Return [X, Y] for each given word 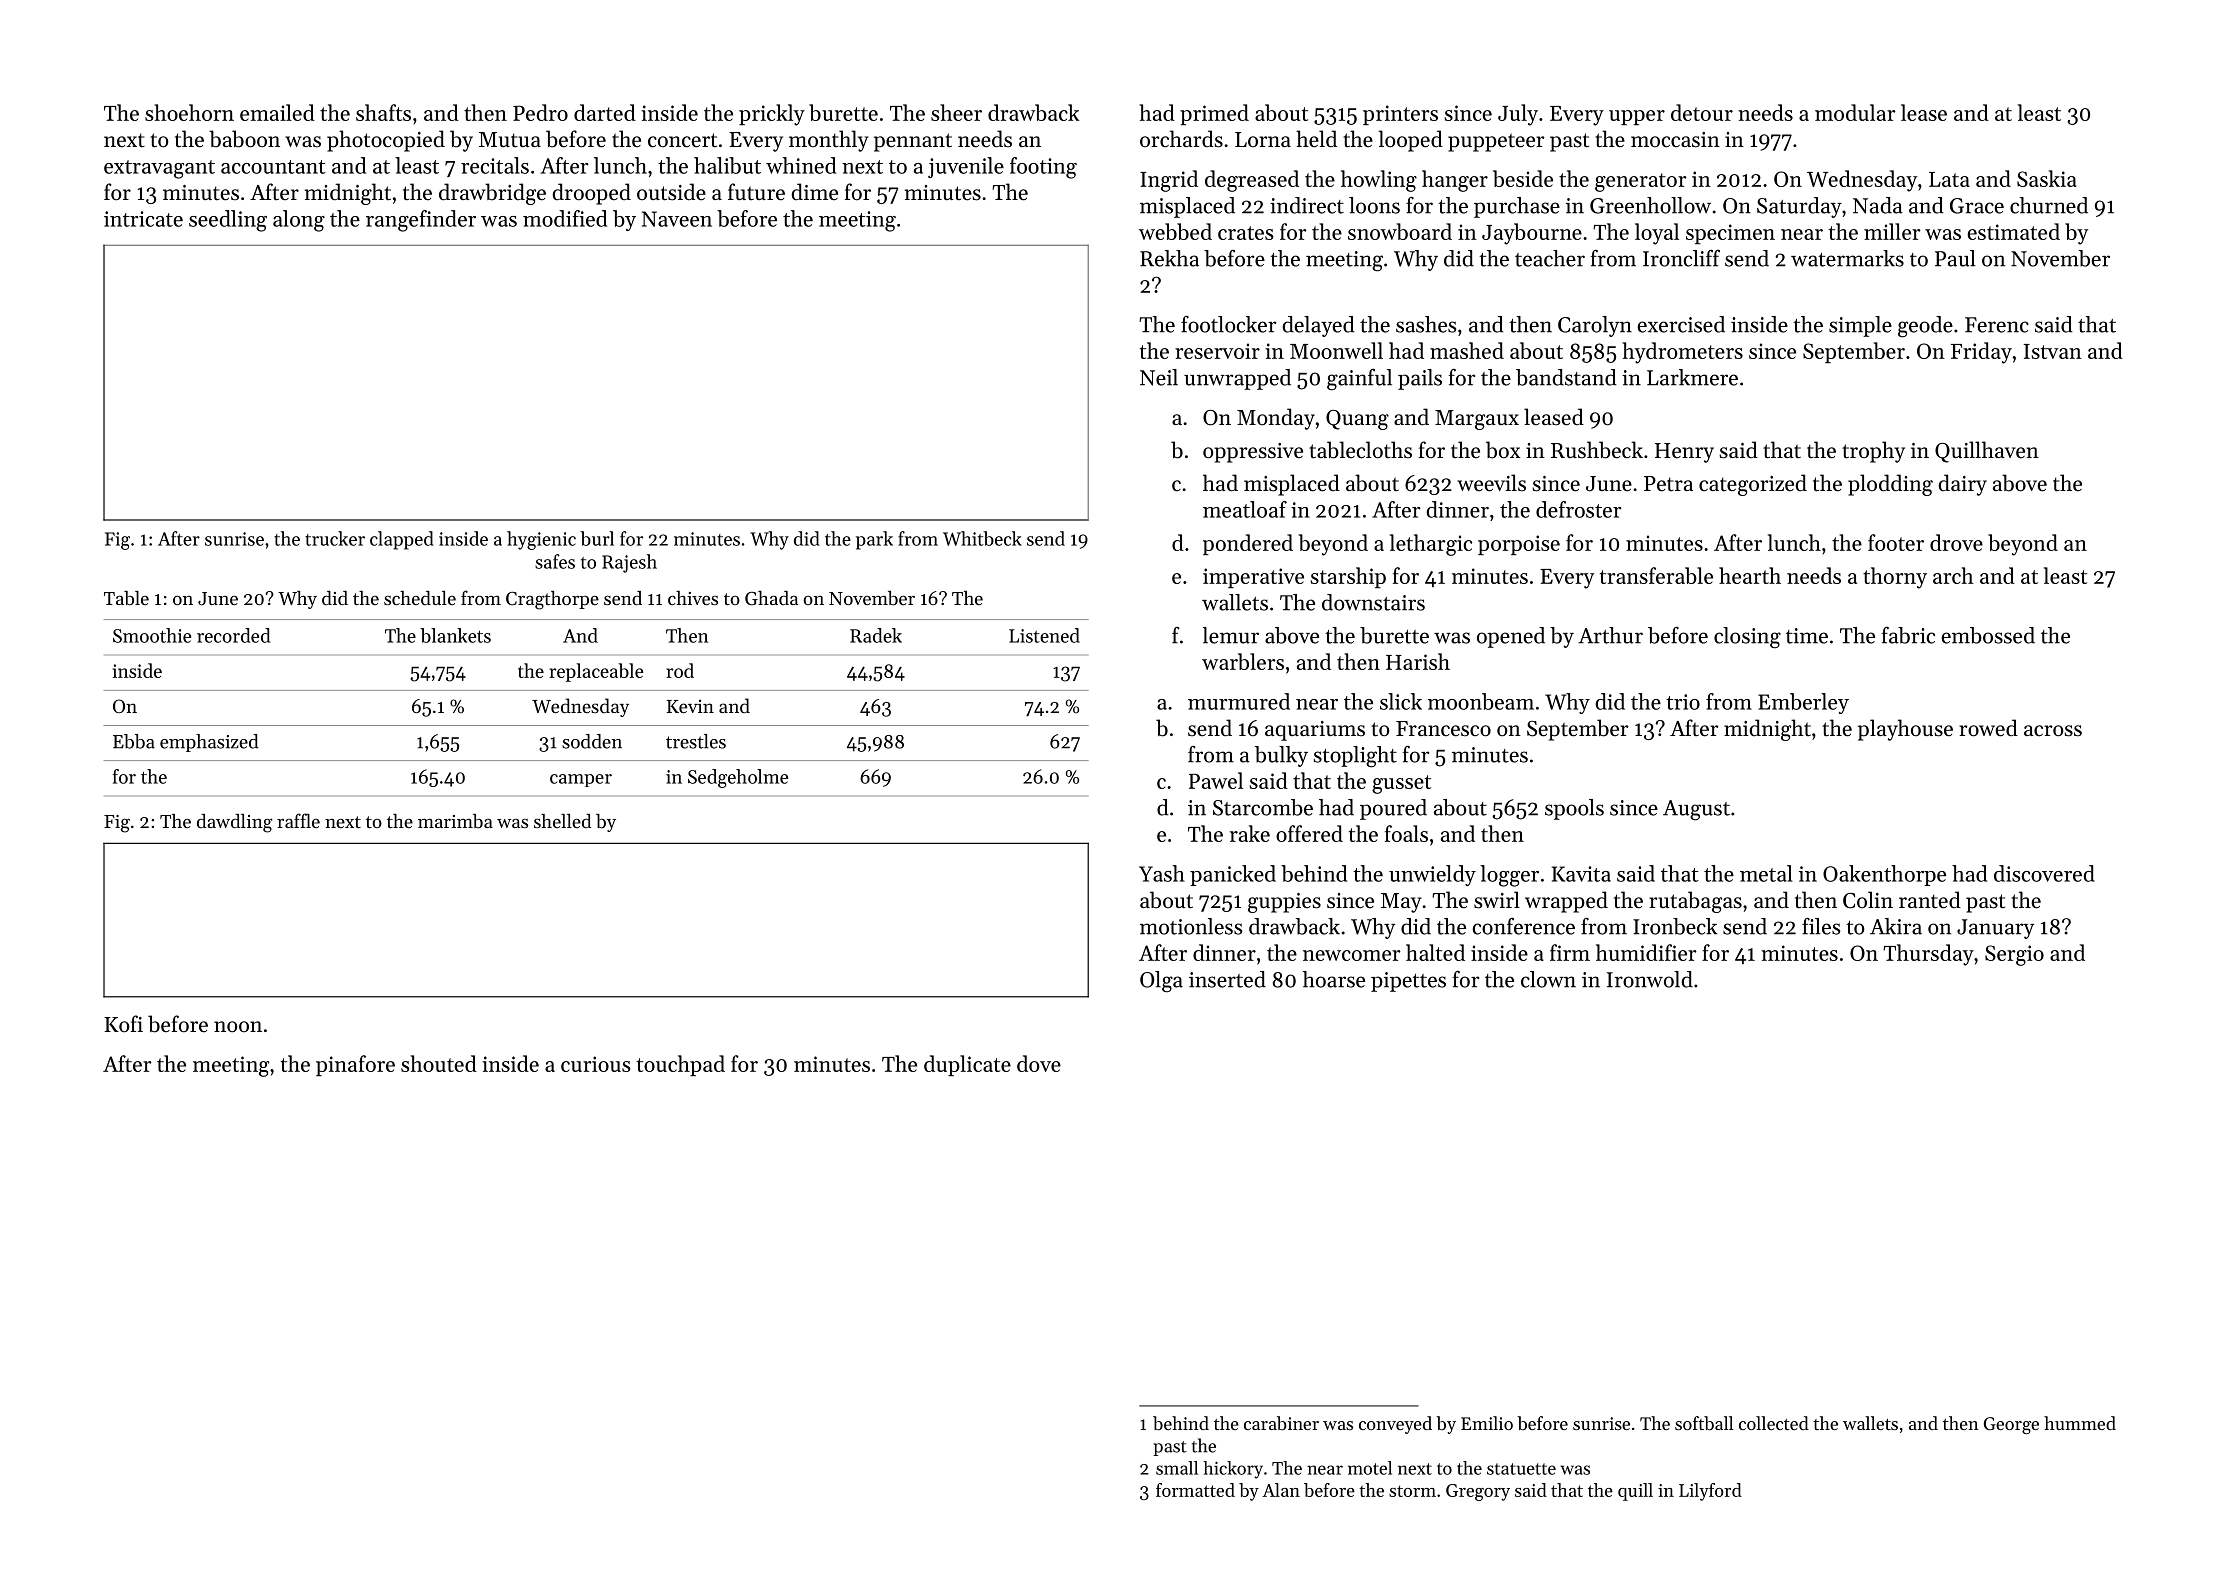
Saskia [2047, 178]
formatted [1195, 1490]
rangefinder [421, 221]
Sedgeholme [738, 778]
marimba [455, 821]
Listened [1044, 635]
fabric [1908, 635]
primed [1214, 114]
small [1177, 1468]
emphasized [209, 743]
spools [1574, 809]
